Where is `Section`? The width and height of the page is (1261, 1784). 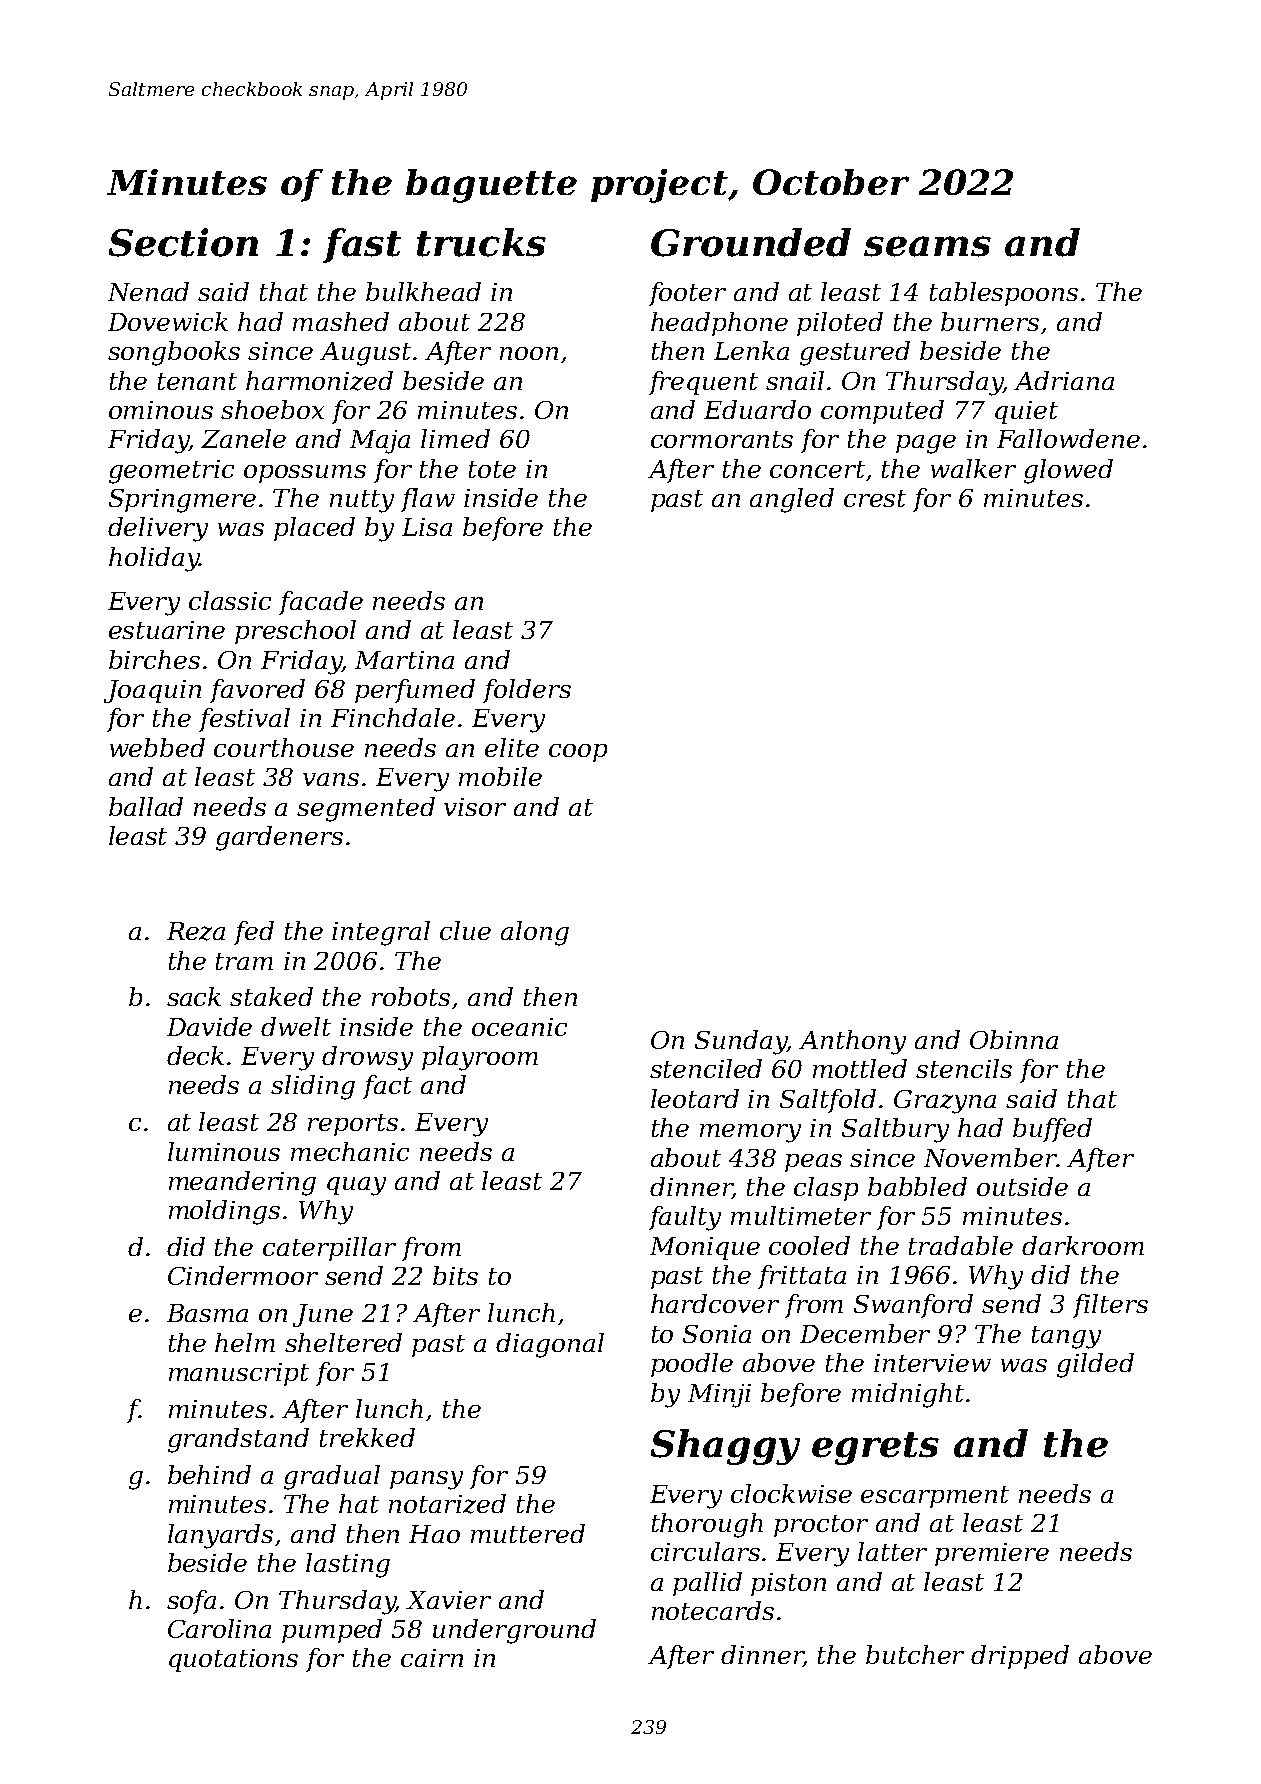
Section is located at coordinates (183, 242).
